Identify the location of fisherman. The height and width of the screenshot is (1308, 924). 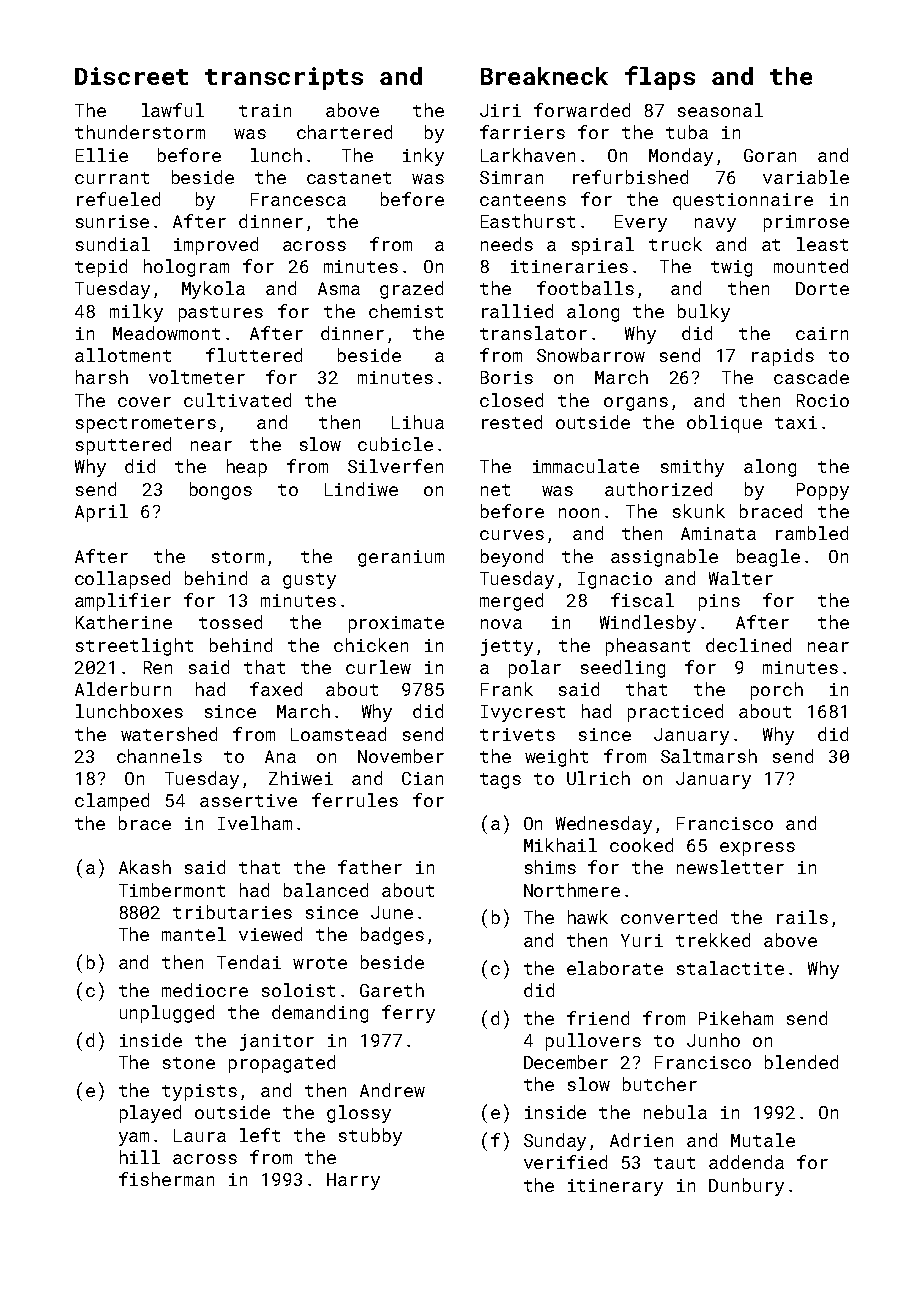
(166, 1179).
